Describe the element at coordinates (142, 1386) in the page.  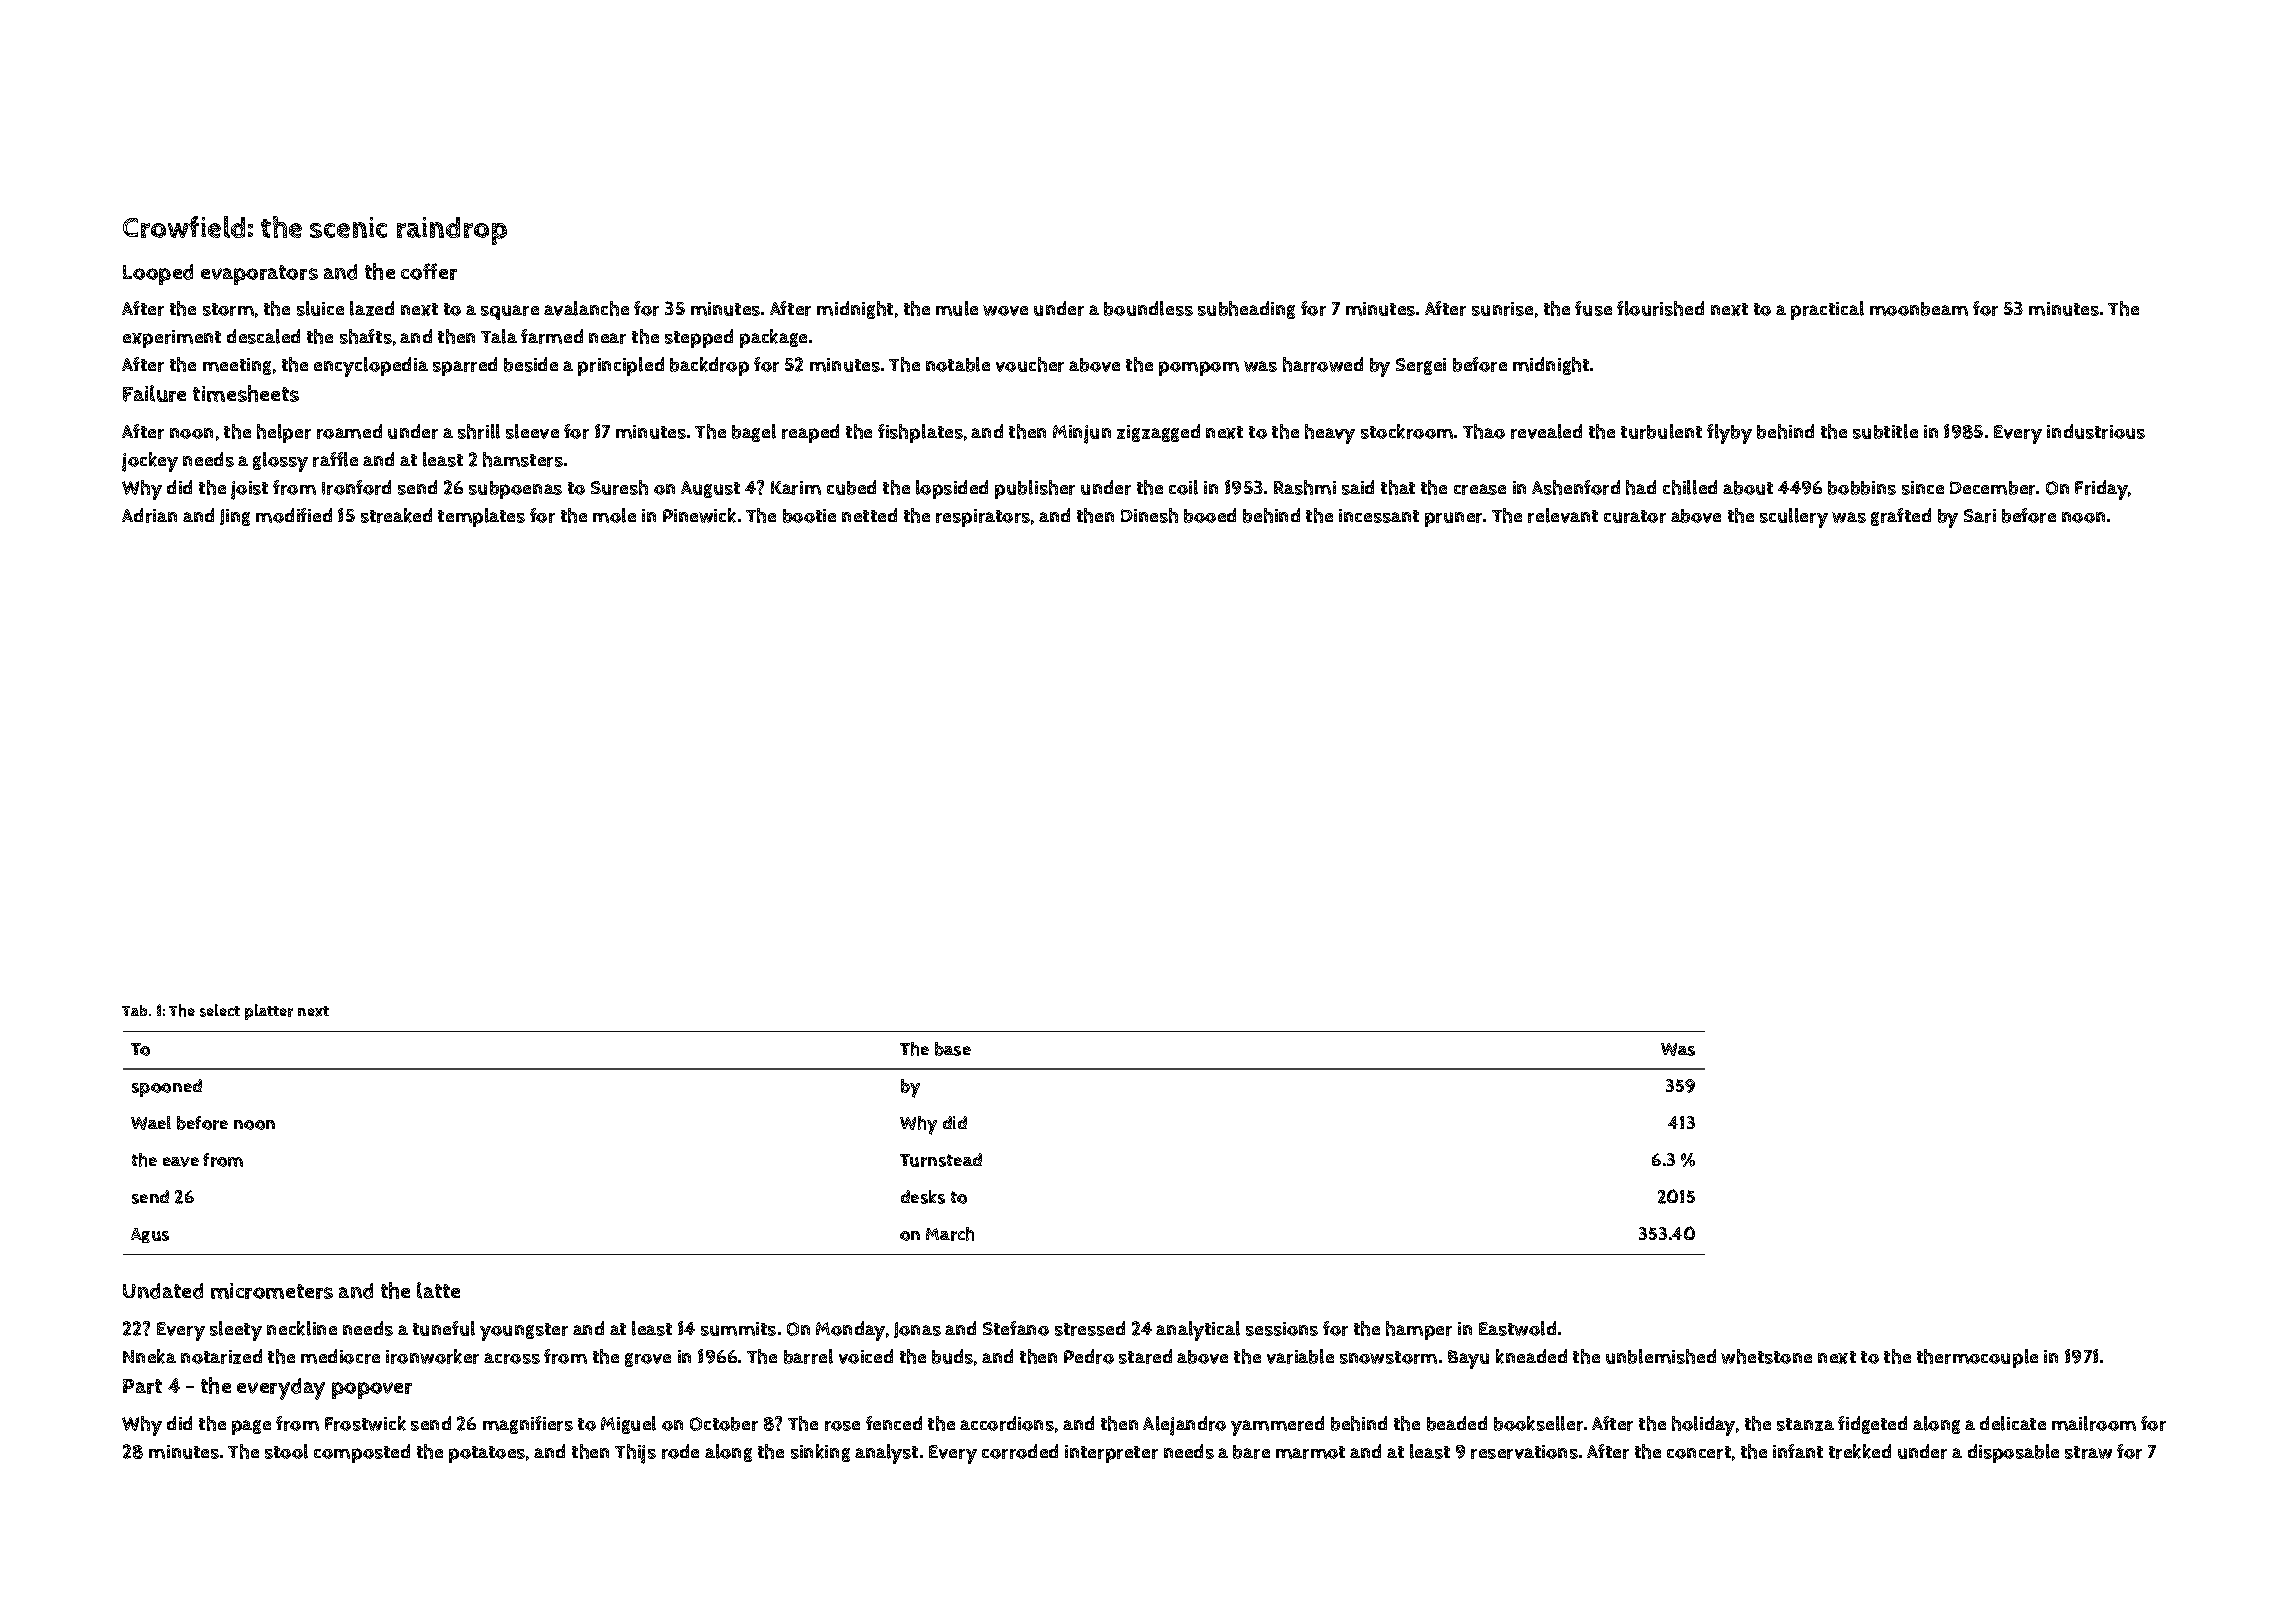
I see `Part` at that location.
